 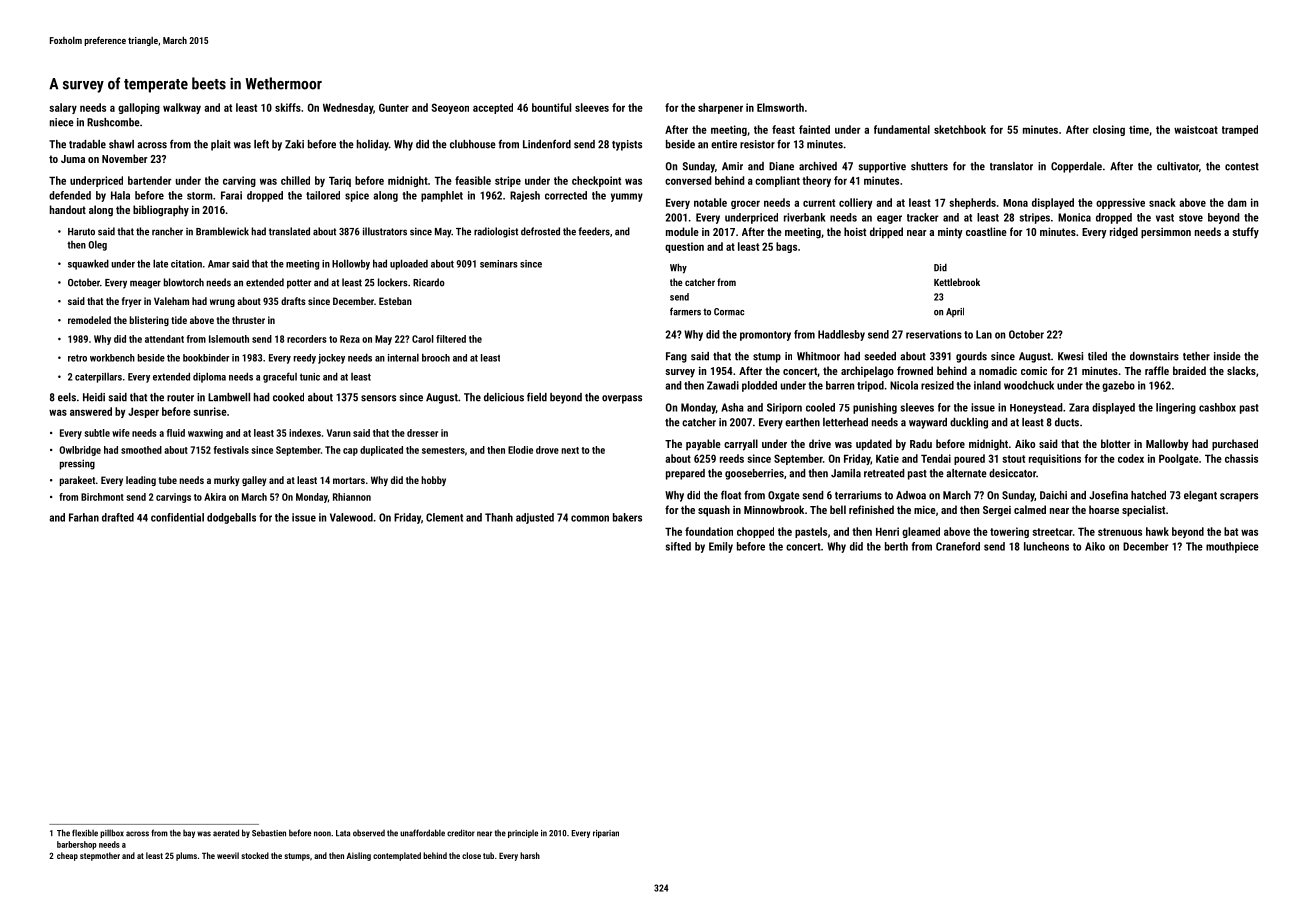 What do you see at coordinates (182, 108) in the page?
I see `walkway` at bounding box center [182, 108].
